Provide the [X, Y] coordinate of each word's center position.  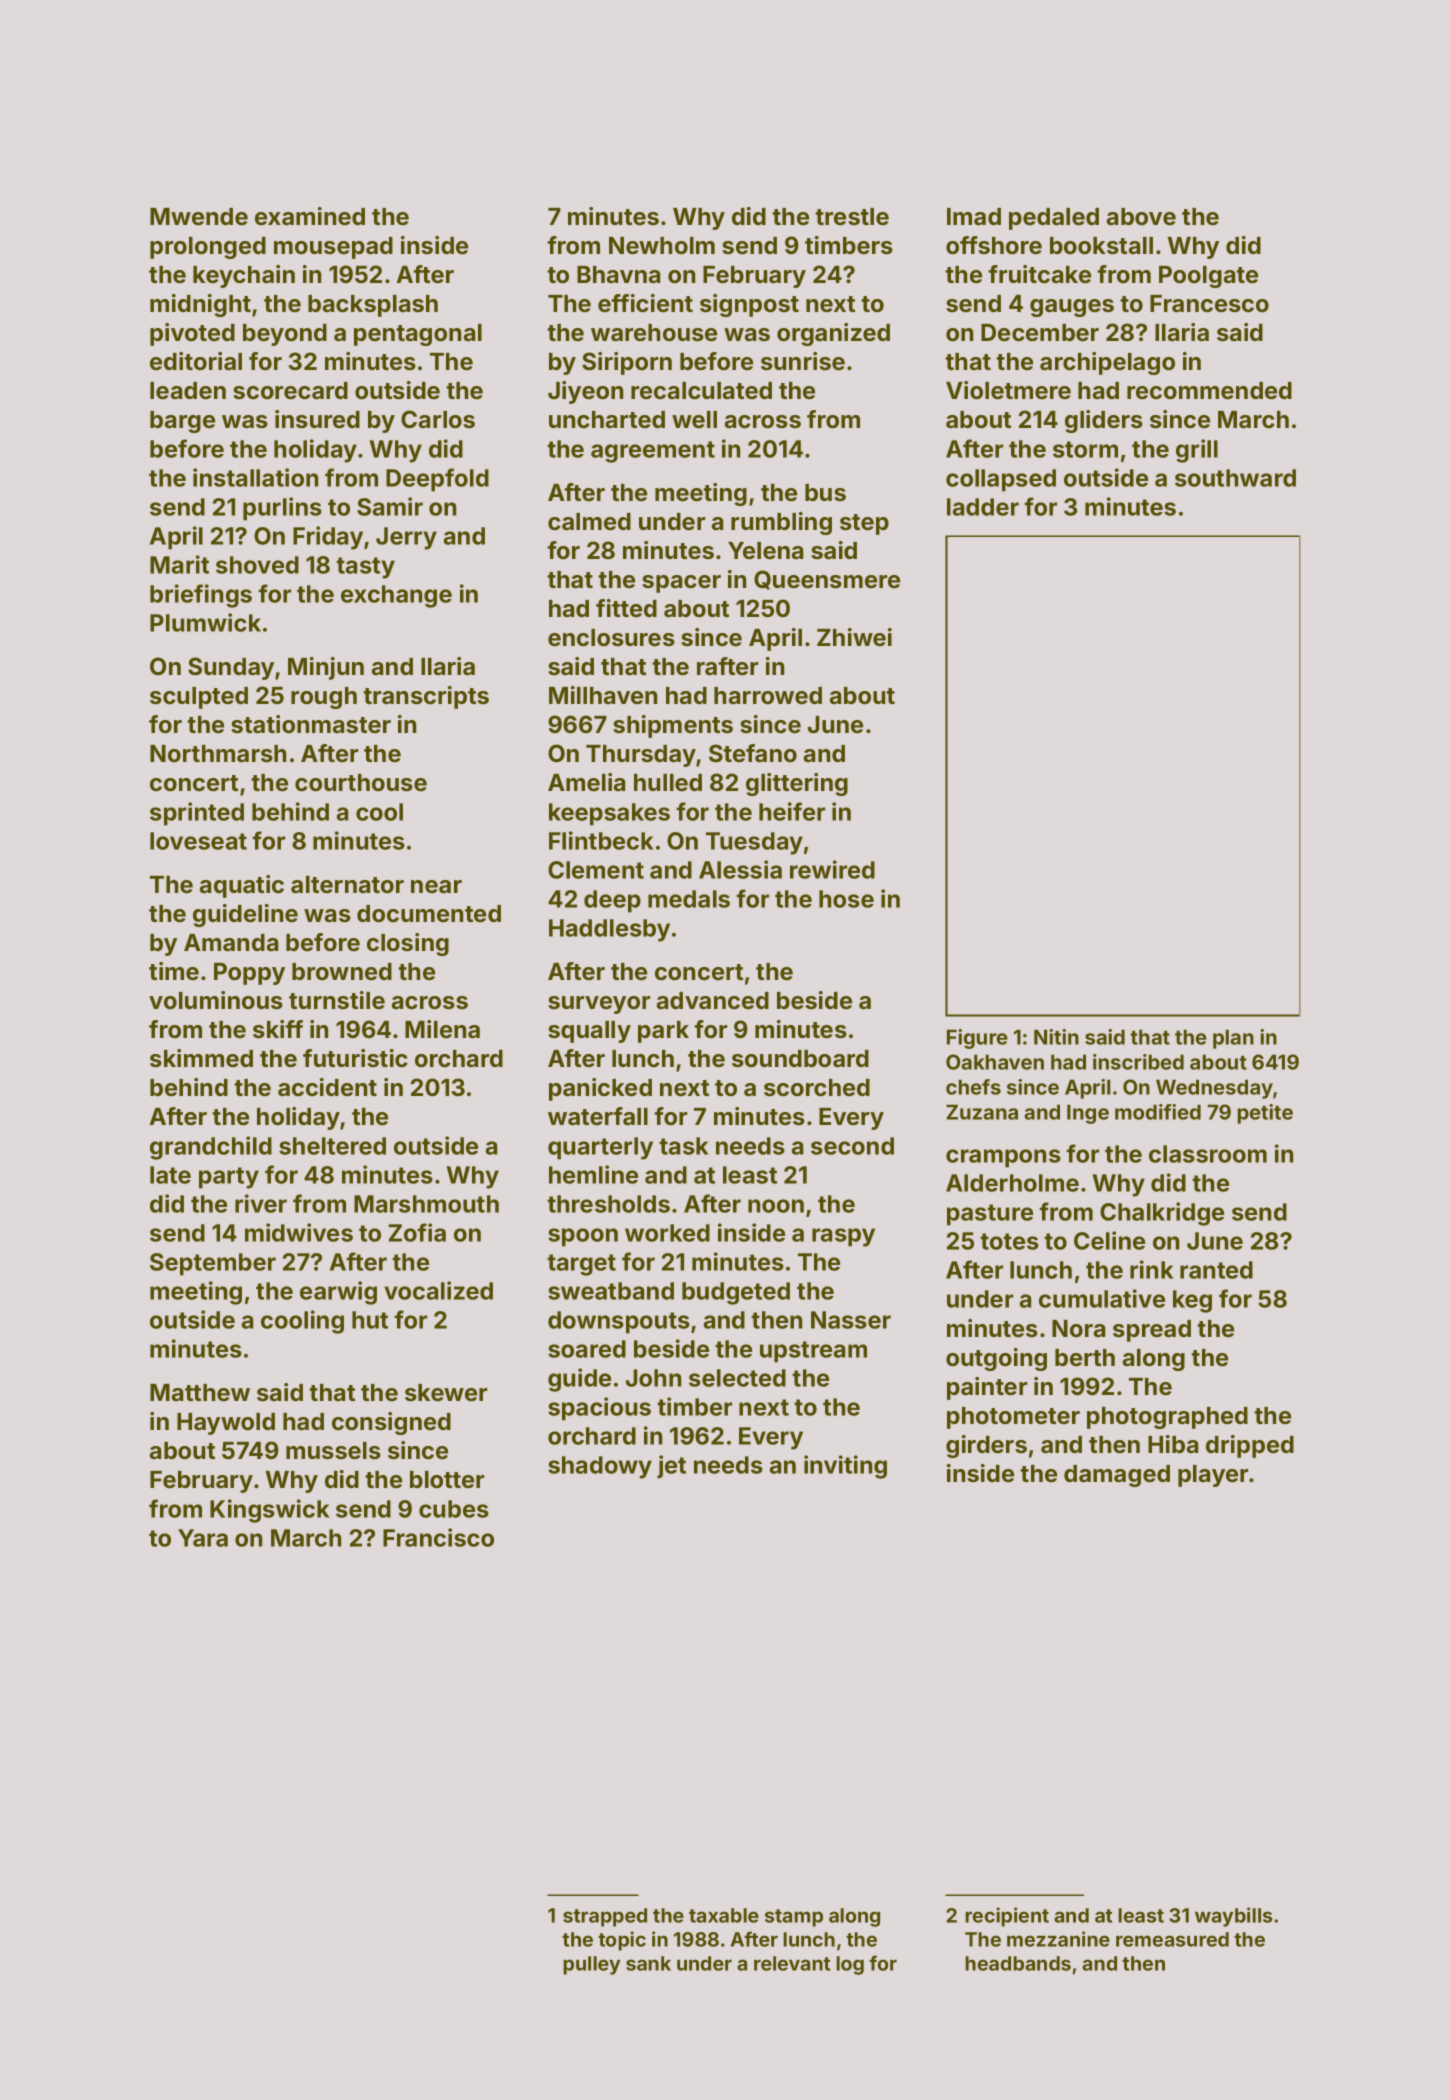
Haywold [226, 1424]
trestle [852, 216]
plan [1233, 1039]
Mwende [199, 216]
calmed [589, 521]
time [174, 971]
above [1141, 216]
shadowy [600, 1467]
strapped [605, 1917]
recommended [1209, 390]
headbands [1018, 1963]
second [852, 1146]
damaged [1117, 1476]
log [850, 1965]
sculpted [199, 698]
